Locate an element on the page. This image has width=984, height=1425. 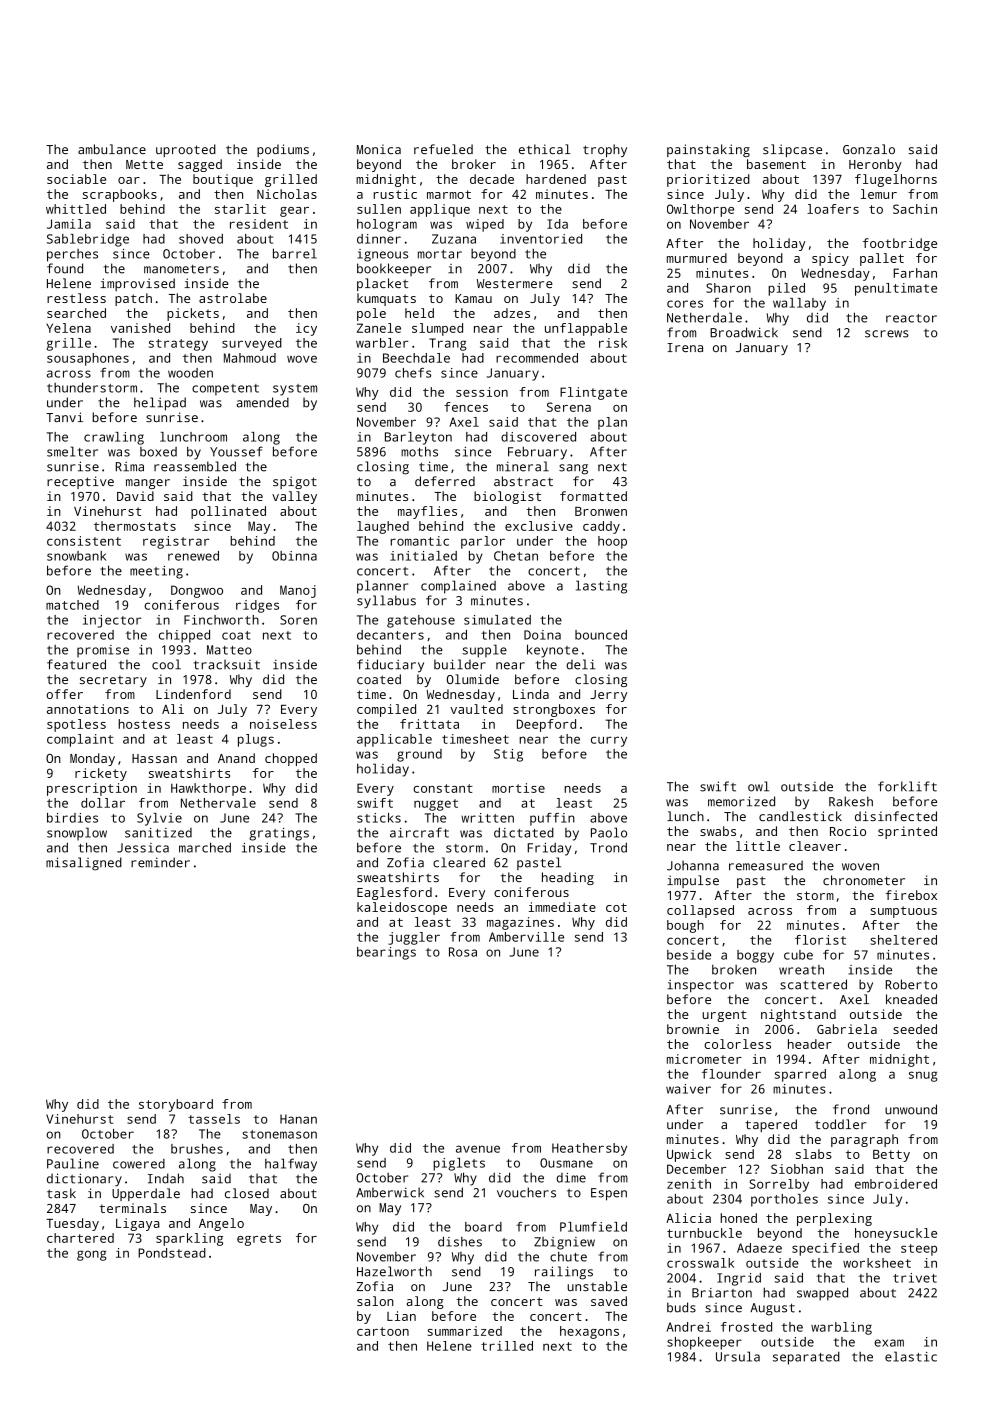
barrel is located at coordinates (295, 253).
